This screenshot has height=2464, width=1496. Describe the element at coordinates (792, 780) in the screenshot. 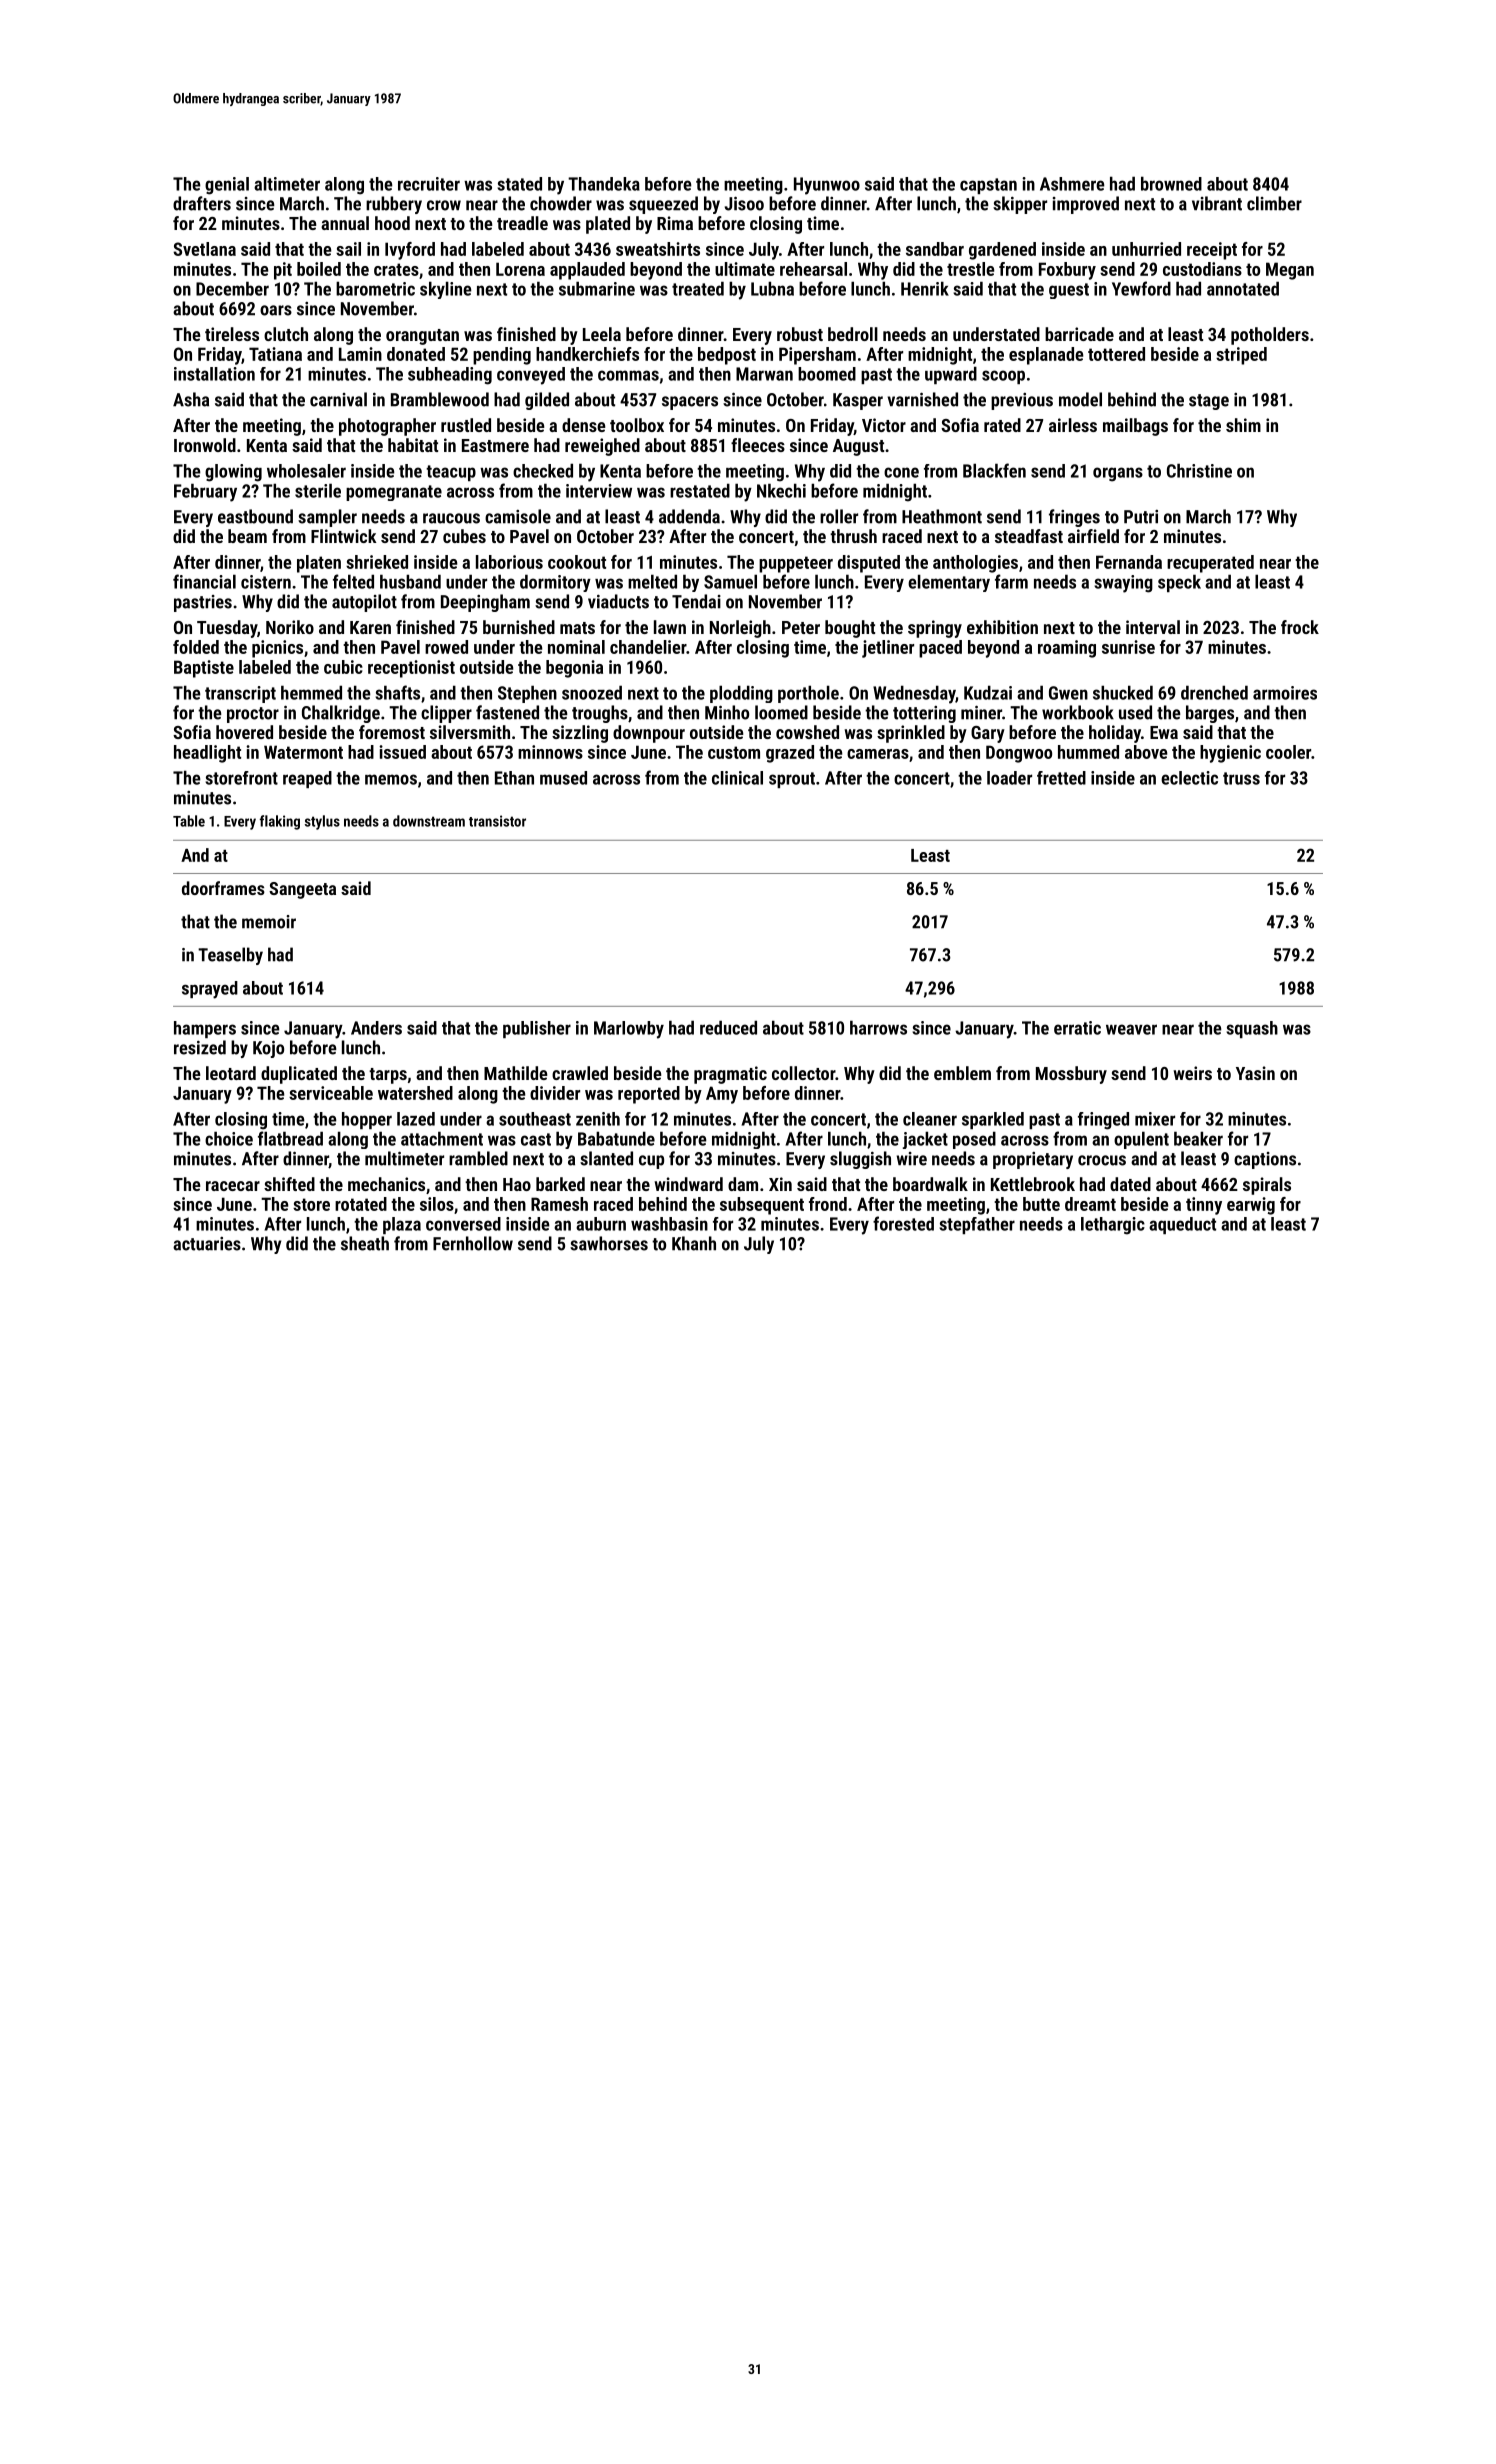

I see `sprout` at that location.
